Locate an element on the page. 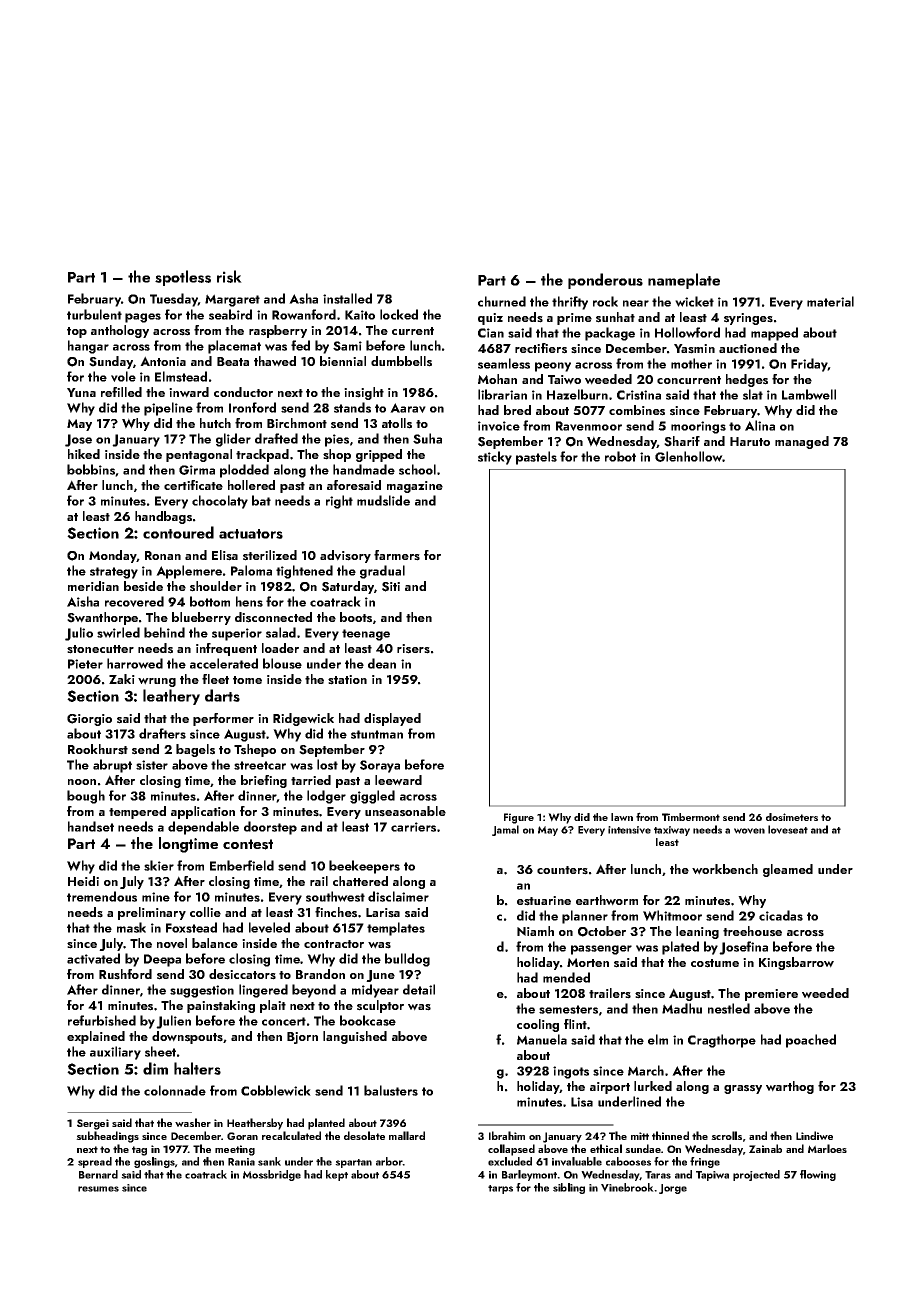 Image resolution: width=924 pixels, height=1308 pixels. churned is located at coordinates (502, 301).
